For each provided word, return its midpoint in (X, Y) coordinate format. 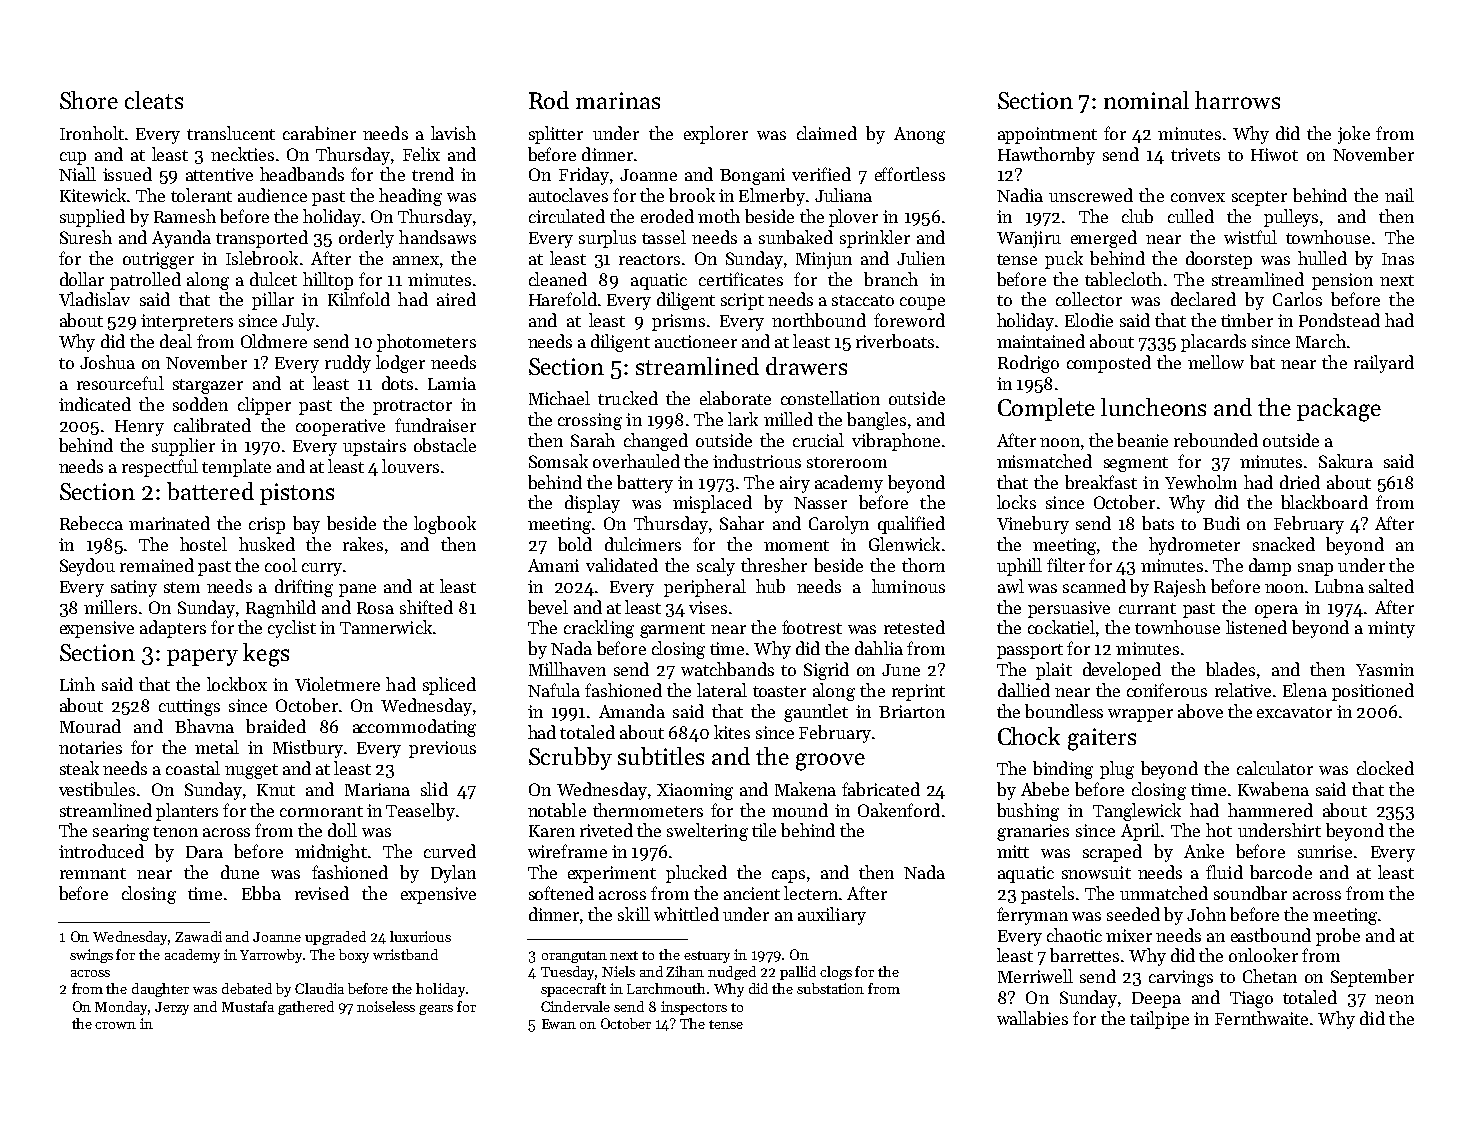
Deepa (1156, 1000)
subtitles (661, 756)
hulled (1322, 258)
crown (115, 1025)
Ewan (559, 1024)
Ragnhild (281, 609)
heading (410, 197)
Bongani (752, 176)
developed (1122, 671)
